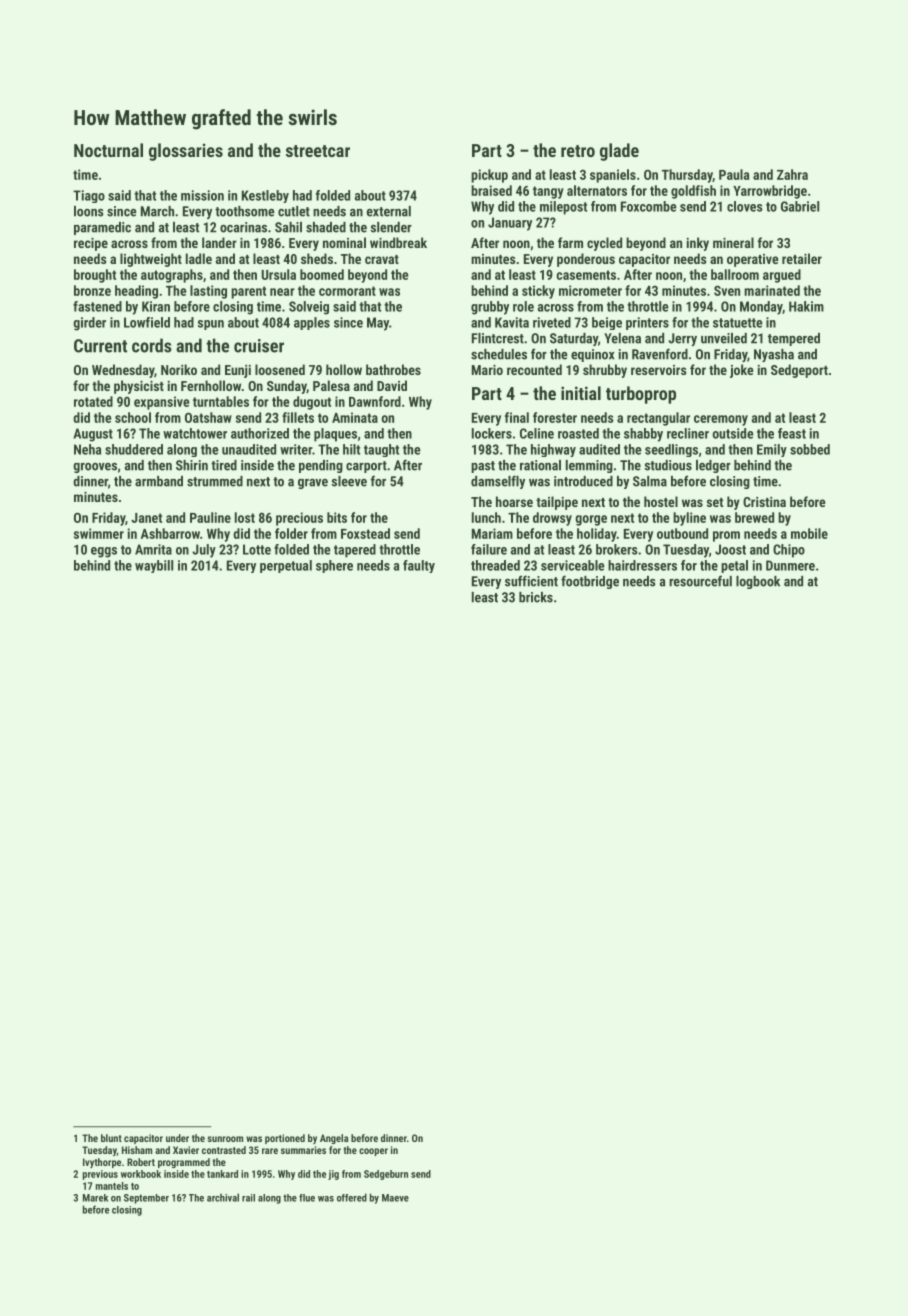  What do you see at coordinates (154, 566) in the image?
I see `waybill` at bounding box center [154, 566].
